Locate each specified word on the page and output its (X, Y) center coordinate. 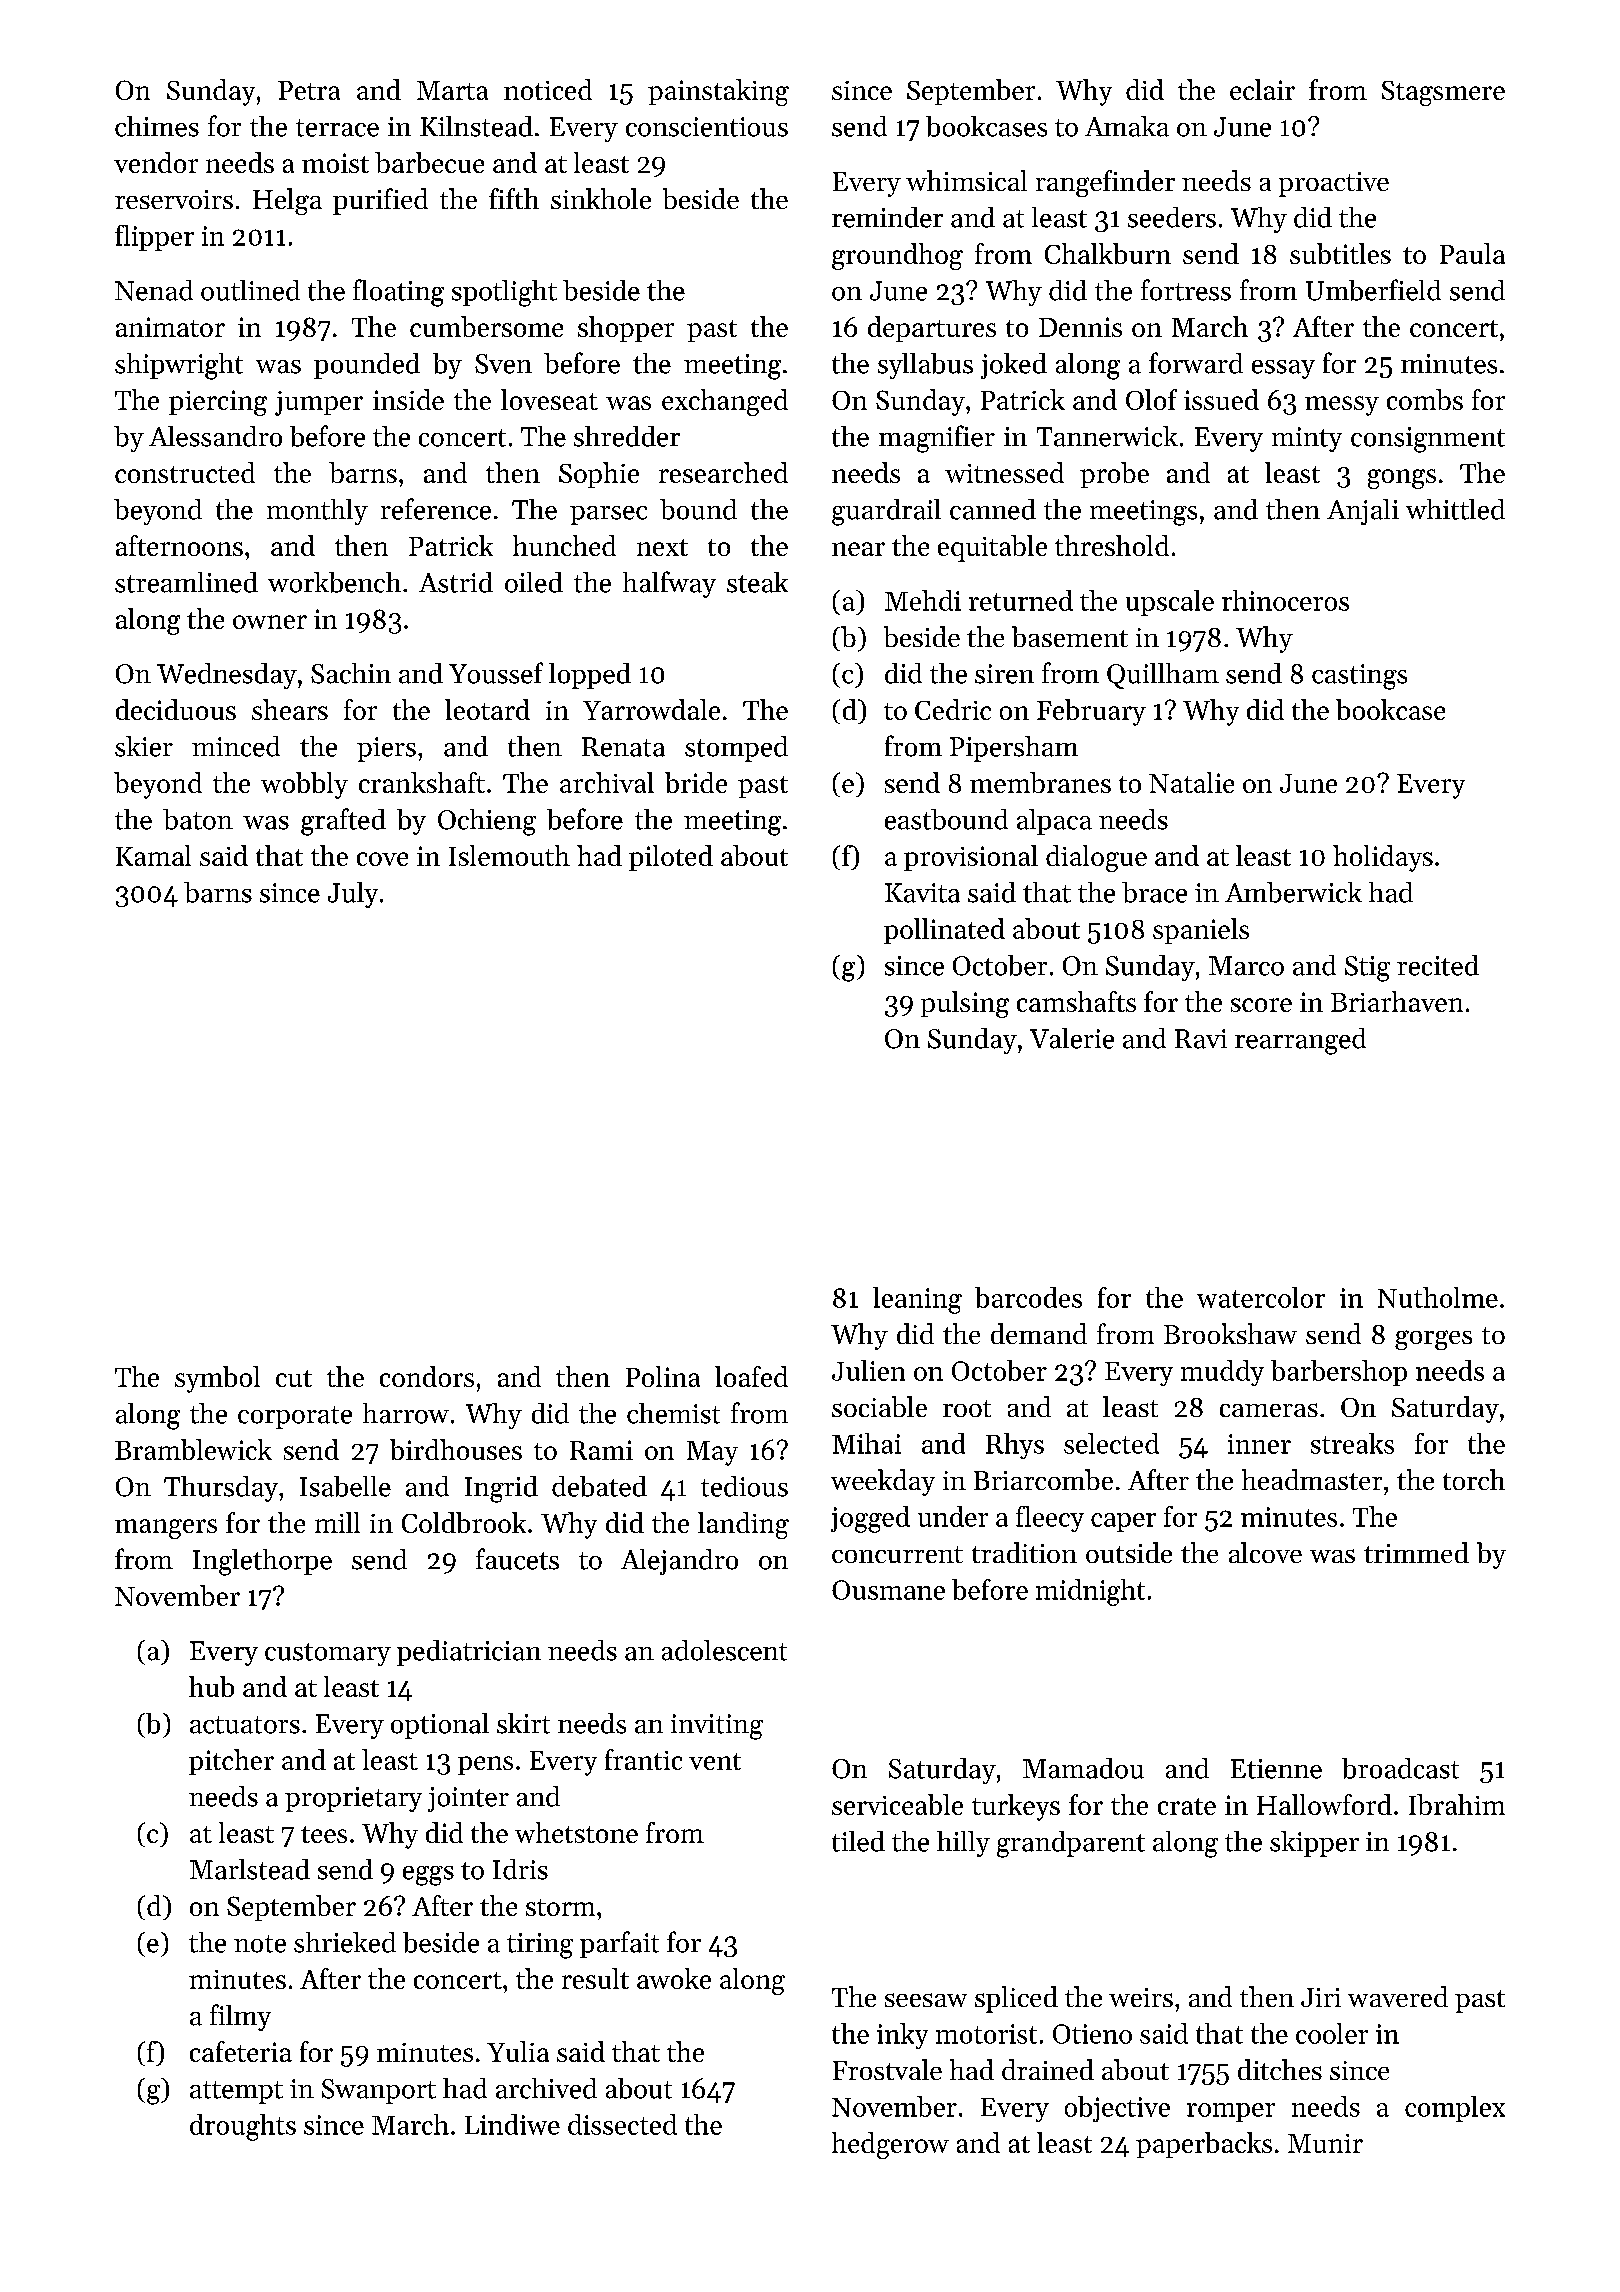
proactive (1334, 184)
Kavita (922, 893)
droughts (243, 2127)
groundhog (897, 256)
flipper (154, 238)
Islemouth (509, 855)
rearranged (1300, 1041)
